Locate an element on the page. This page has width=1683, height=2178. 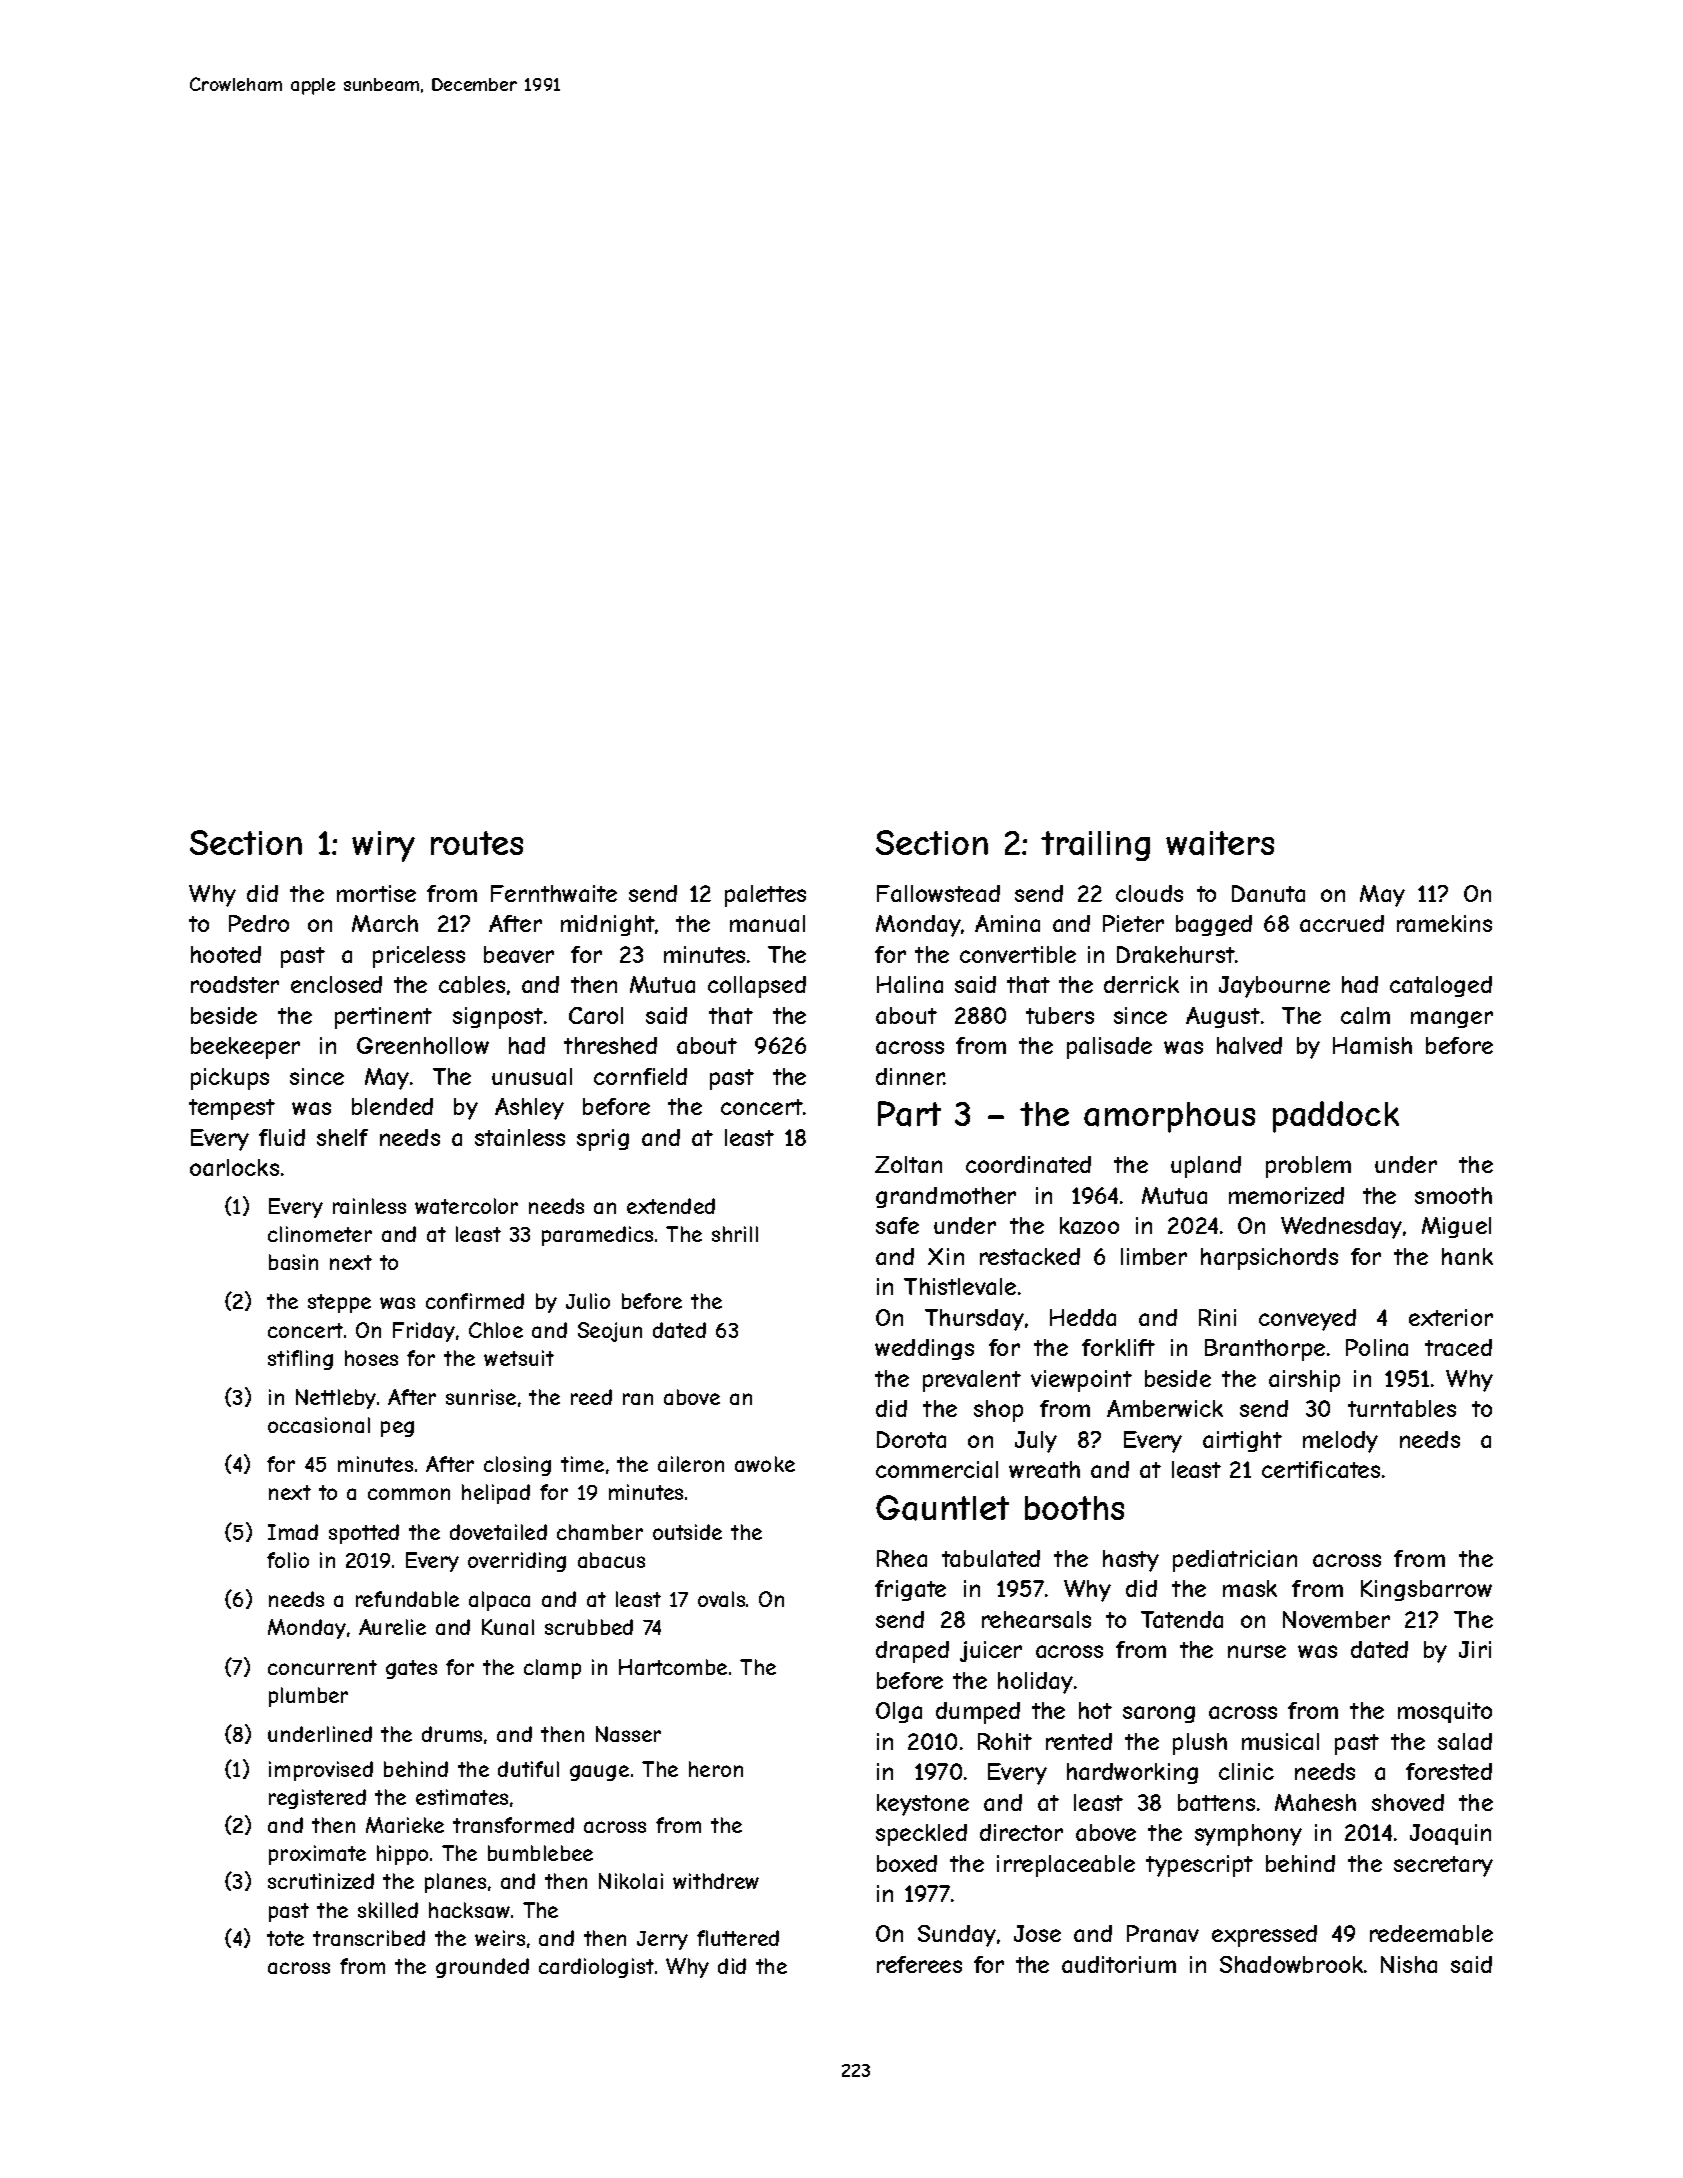
paramedics is located at coordinates (597, 1236).
